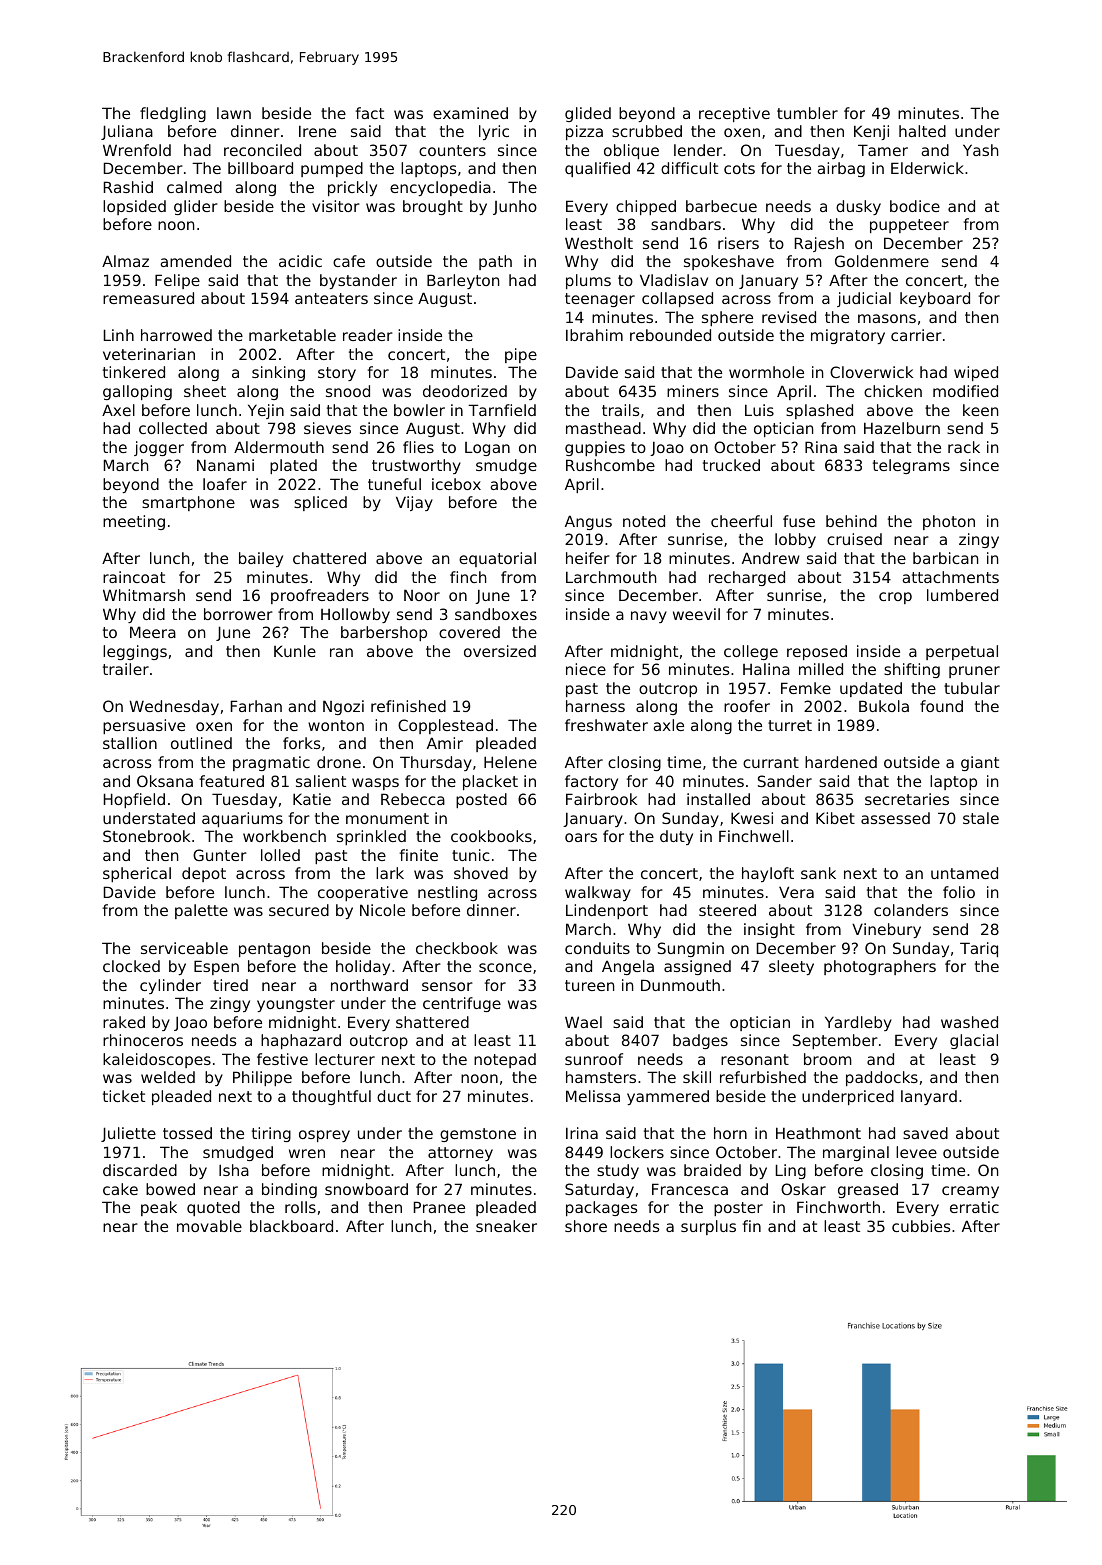 This screenshot has width=1102, height=1565. Describe the element at coordinates (691, 949) in the screenshot. I see `Sungmin` at that location.
